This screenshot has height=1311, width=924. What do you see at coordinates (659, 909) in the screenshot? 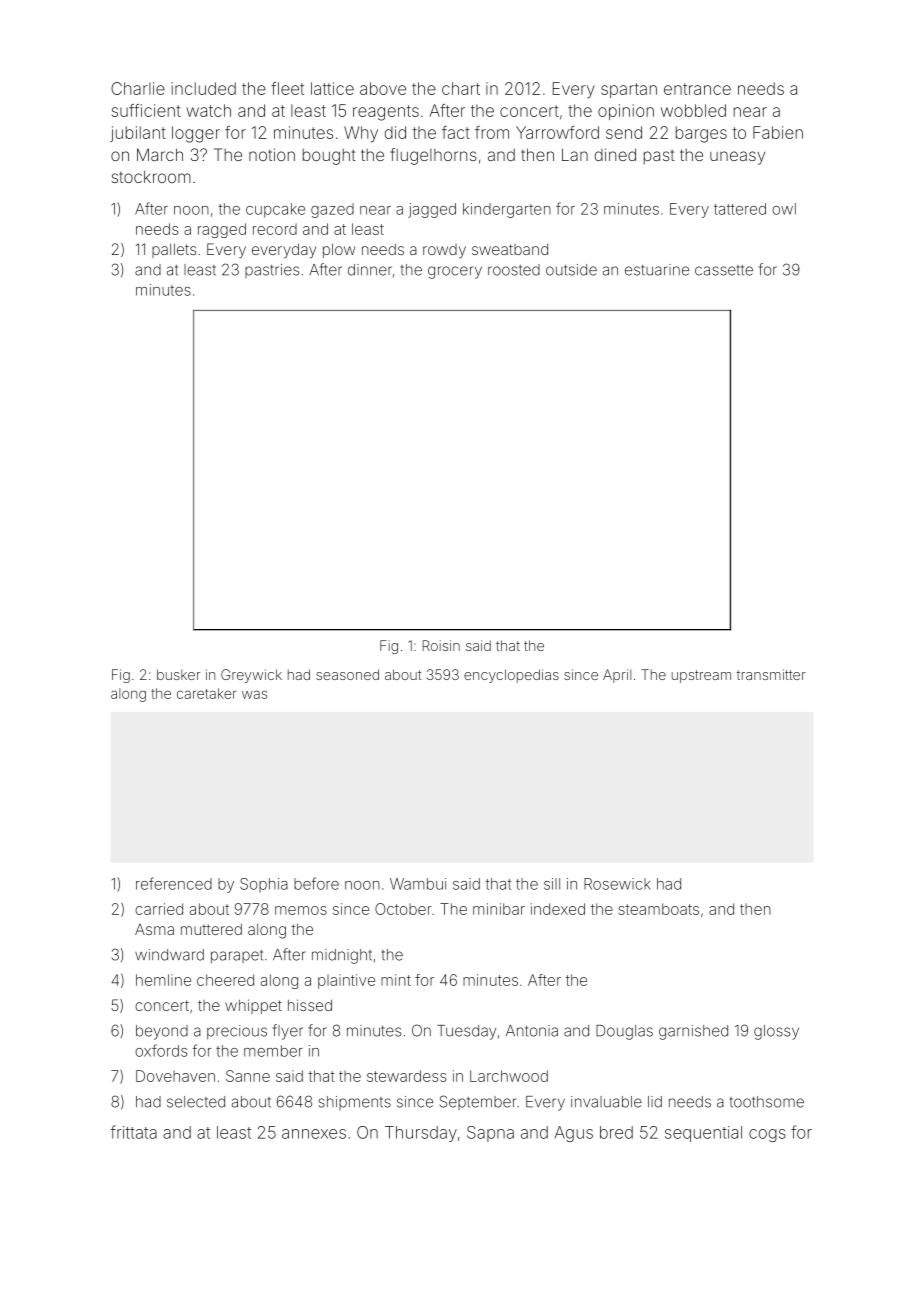
I see `steamboats` at bounding box center [659, 909].
